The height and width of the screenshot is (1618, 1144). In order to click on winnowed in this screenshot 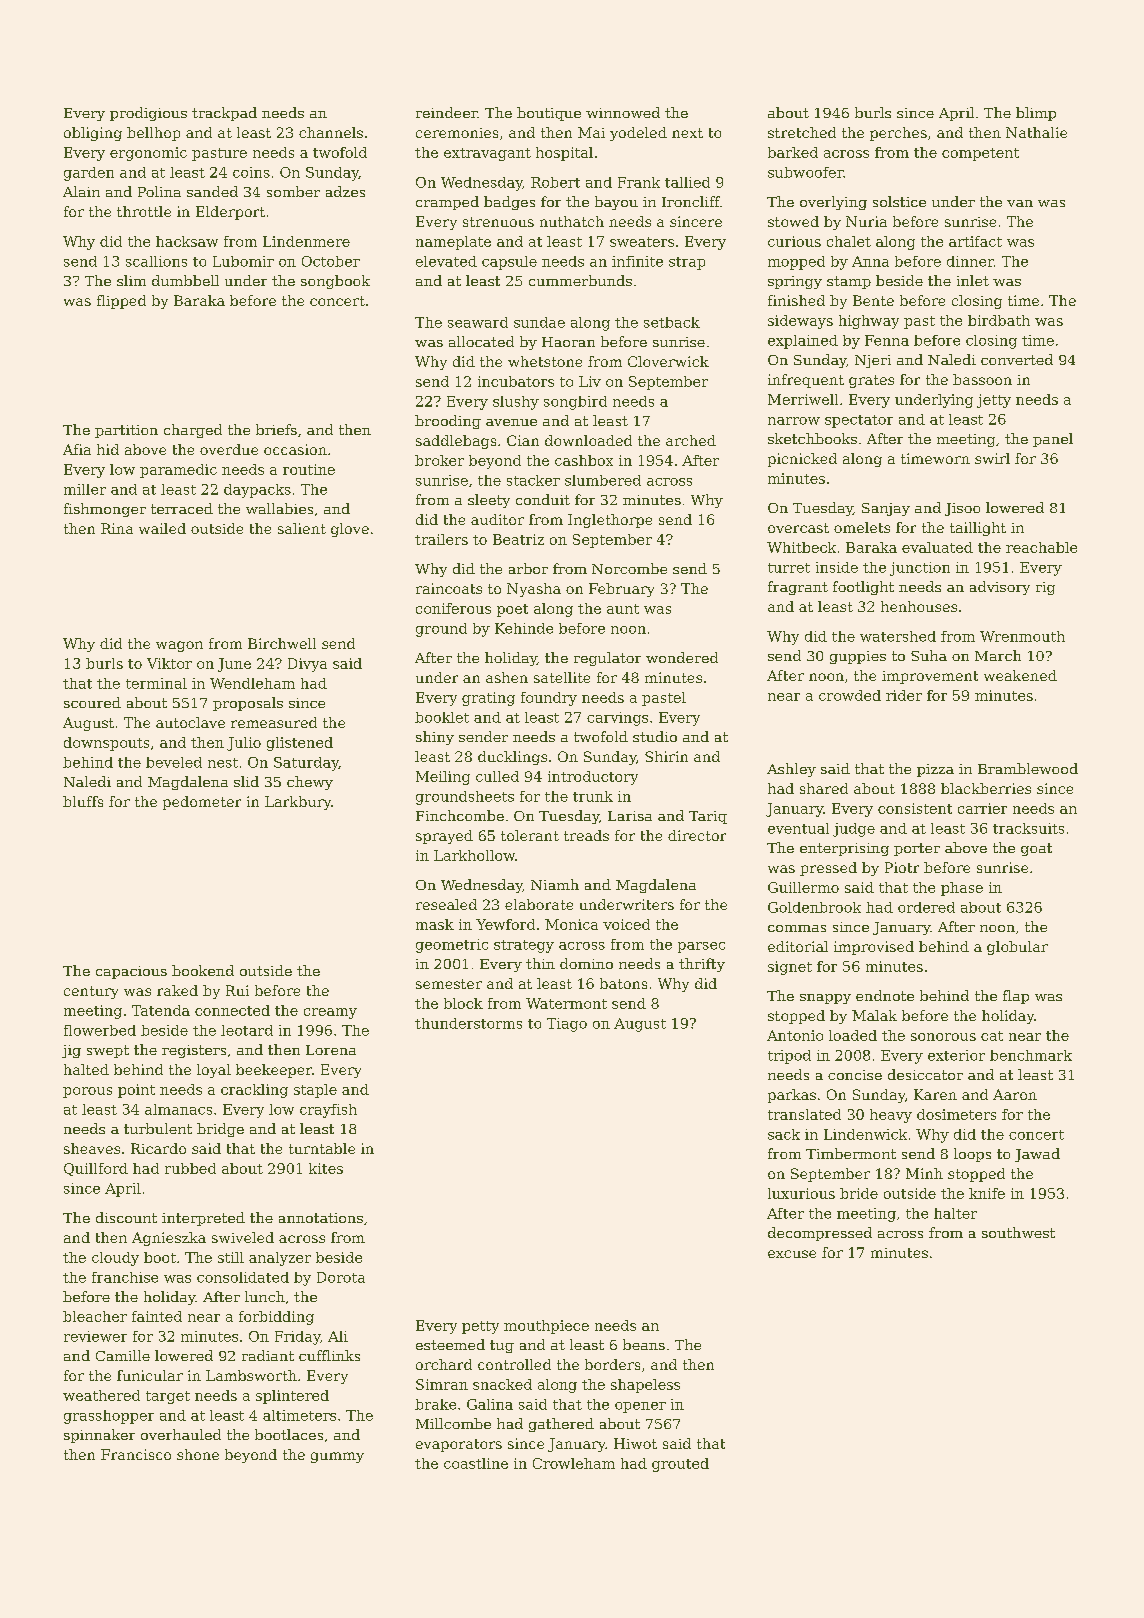, I will do `click(623, 112)`.
